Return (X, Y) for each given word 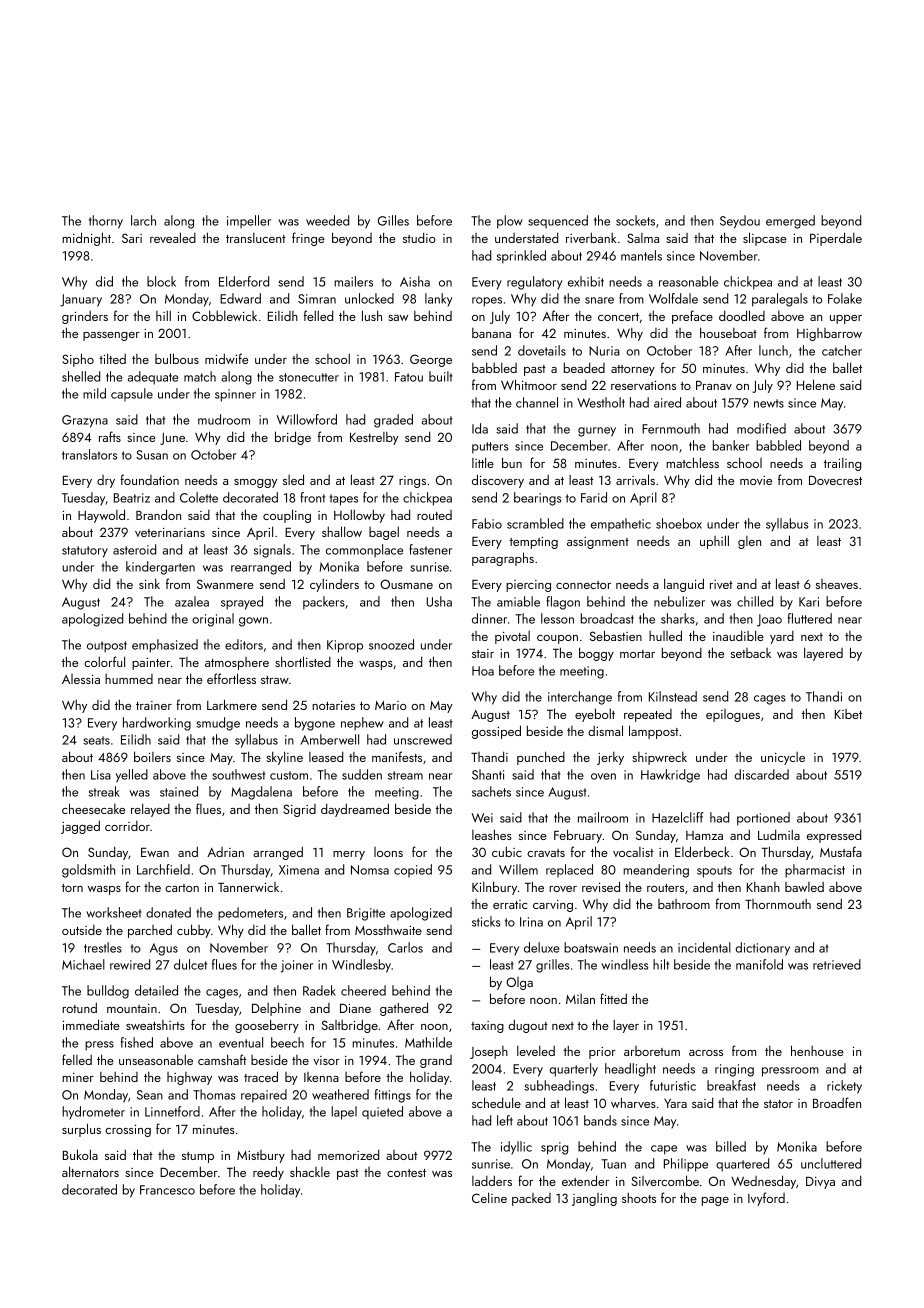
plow (510, 222)
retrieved (837, 964)
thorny (106, 222)
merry (349, 855)
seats (96, 740)
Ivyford (766, 1199)
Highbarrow (829, 334)
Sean (150, 1095)
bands (600, 1120)
